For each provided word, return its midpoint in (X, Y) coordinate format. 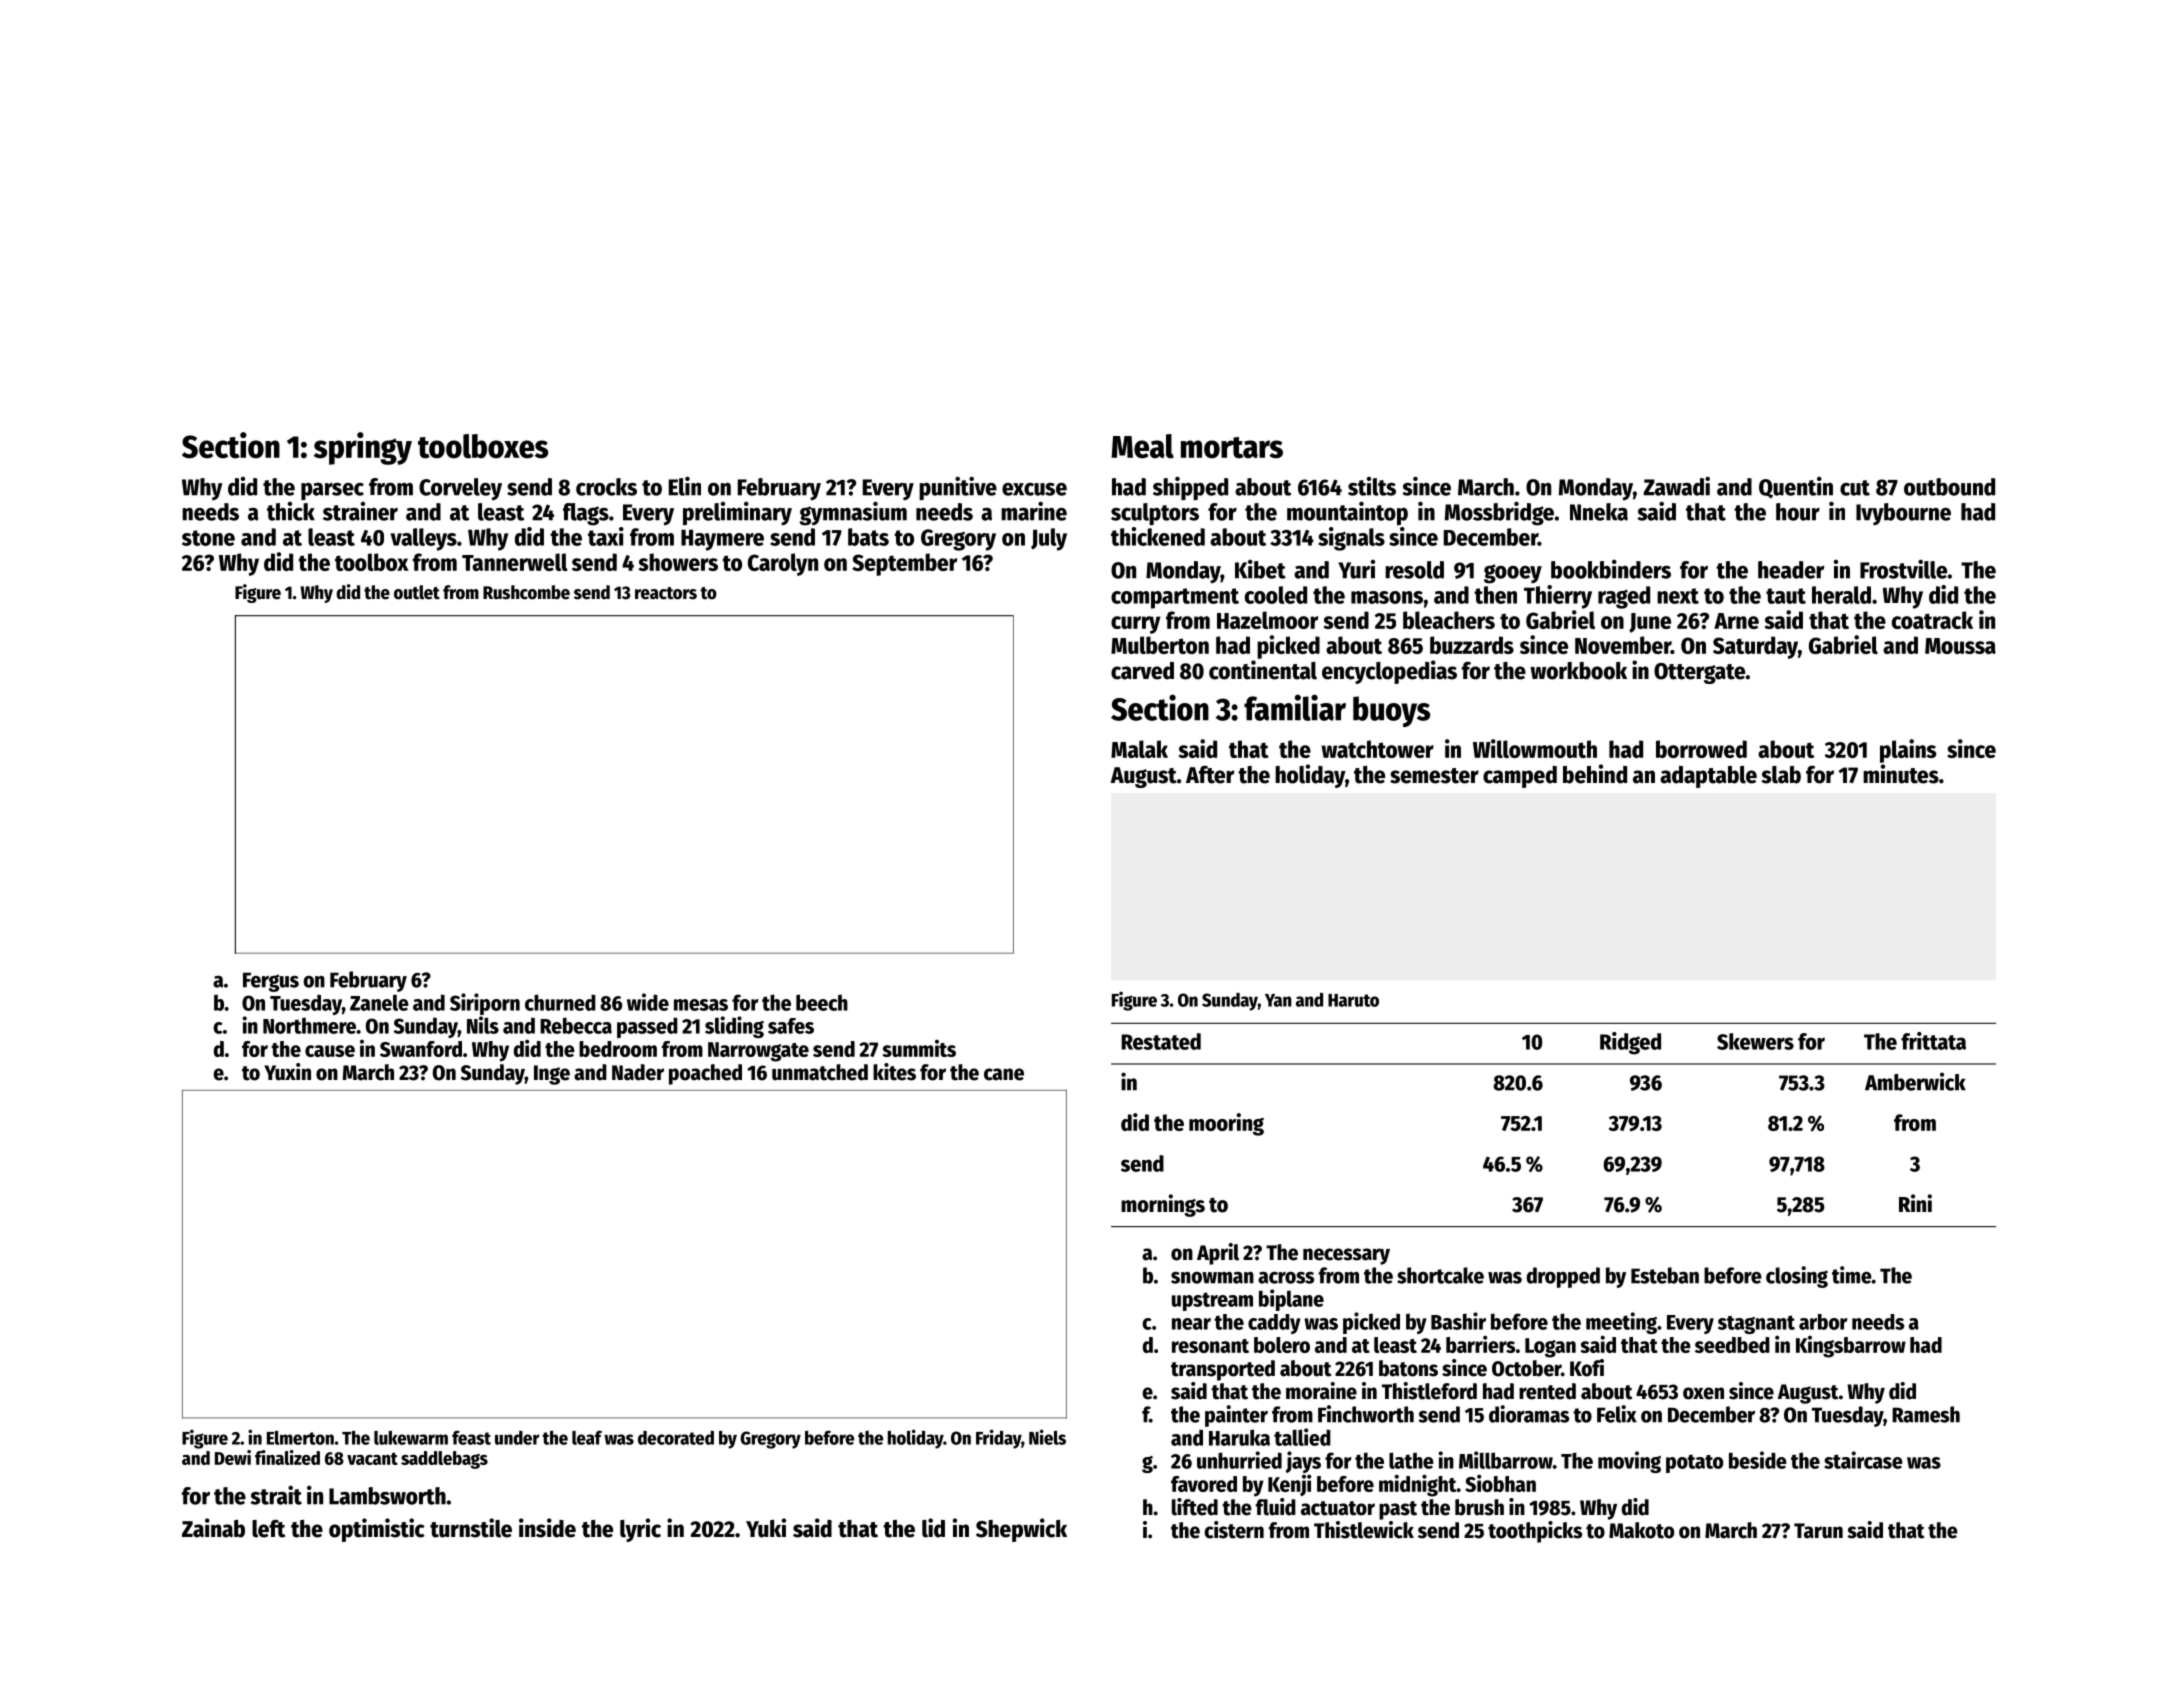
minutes (1901, 774)
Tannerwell (515, 562)
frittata (1933, 1041)
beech (822, 1002)
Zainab (213, 1528)
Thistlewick (1364, 1530)
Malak (1139, 749)
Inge (552, 1075)
